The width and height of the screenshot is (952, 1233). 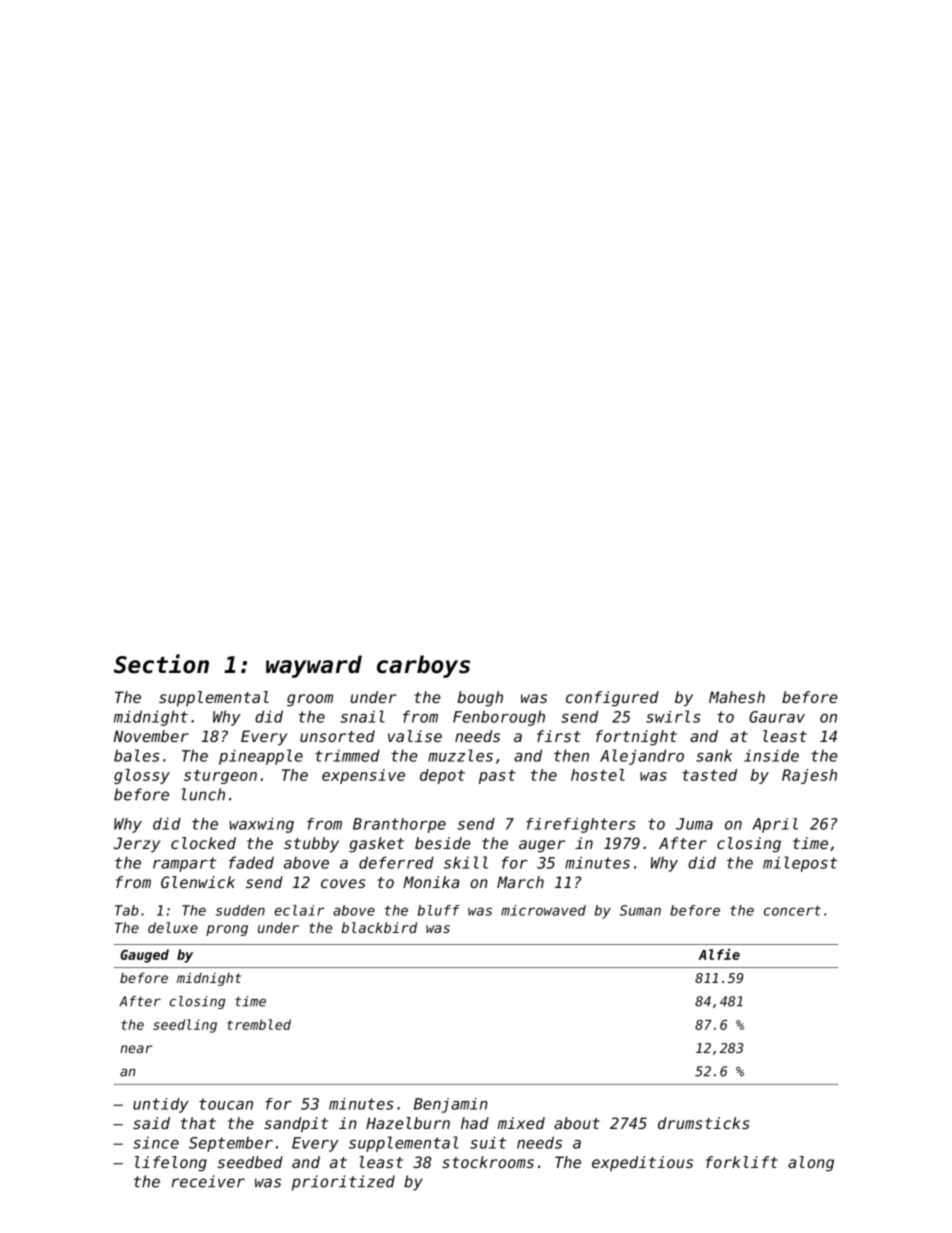 I want to click on carboys, so click(x=423, y=666).
